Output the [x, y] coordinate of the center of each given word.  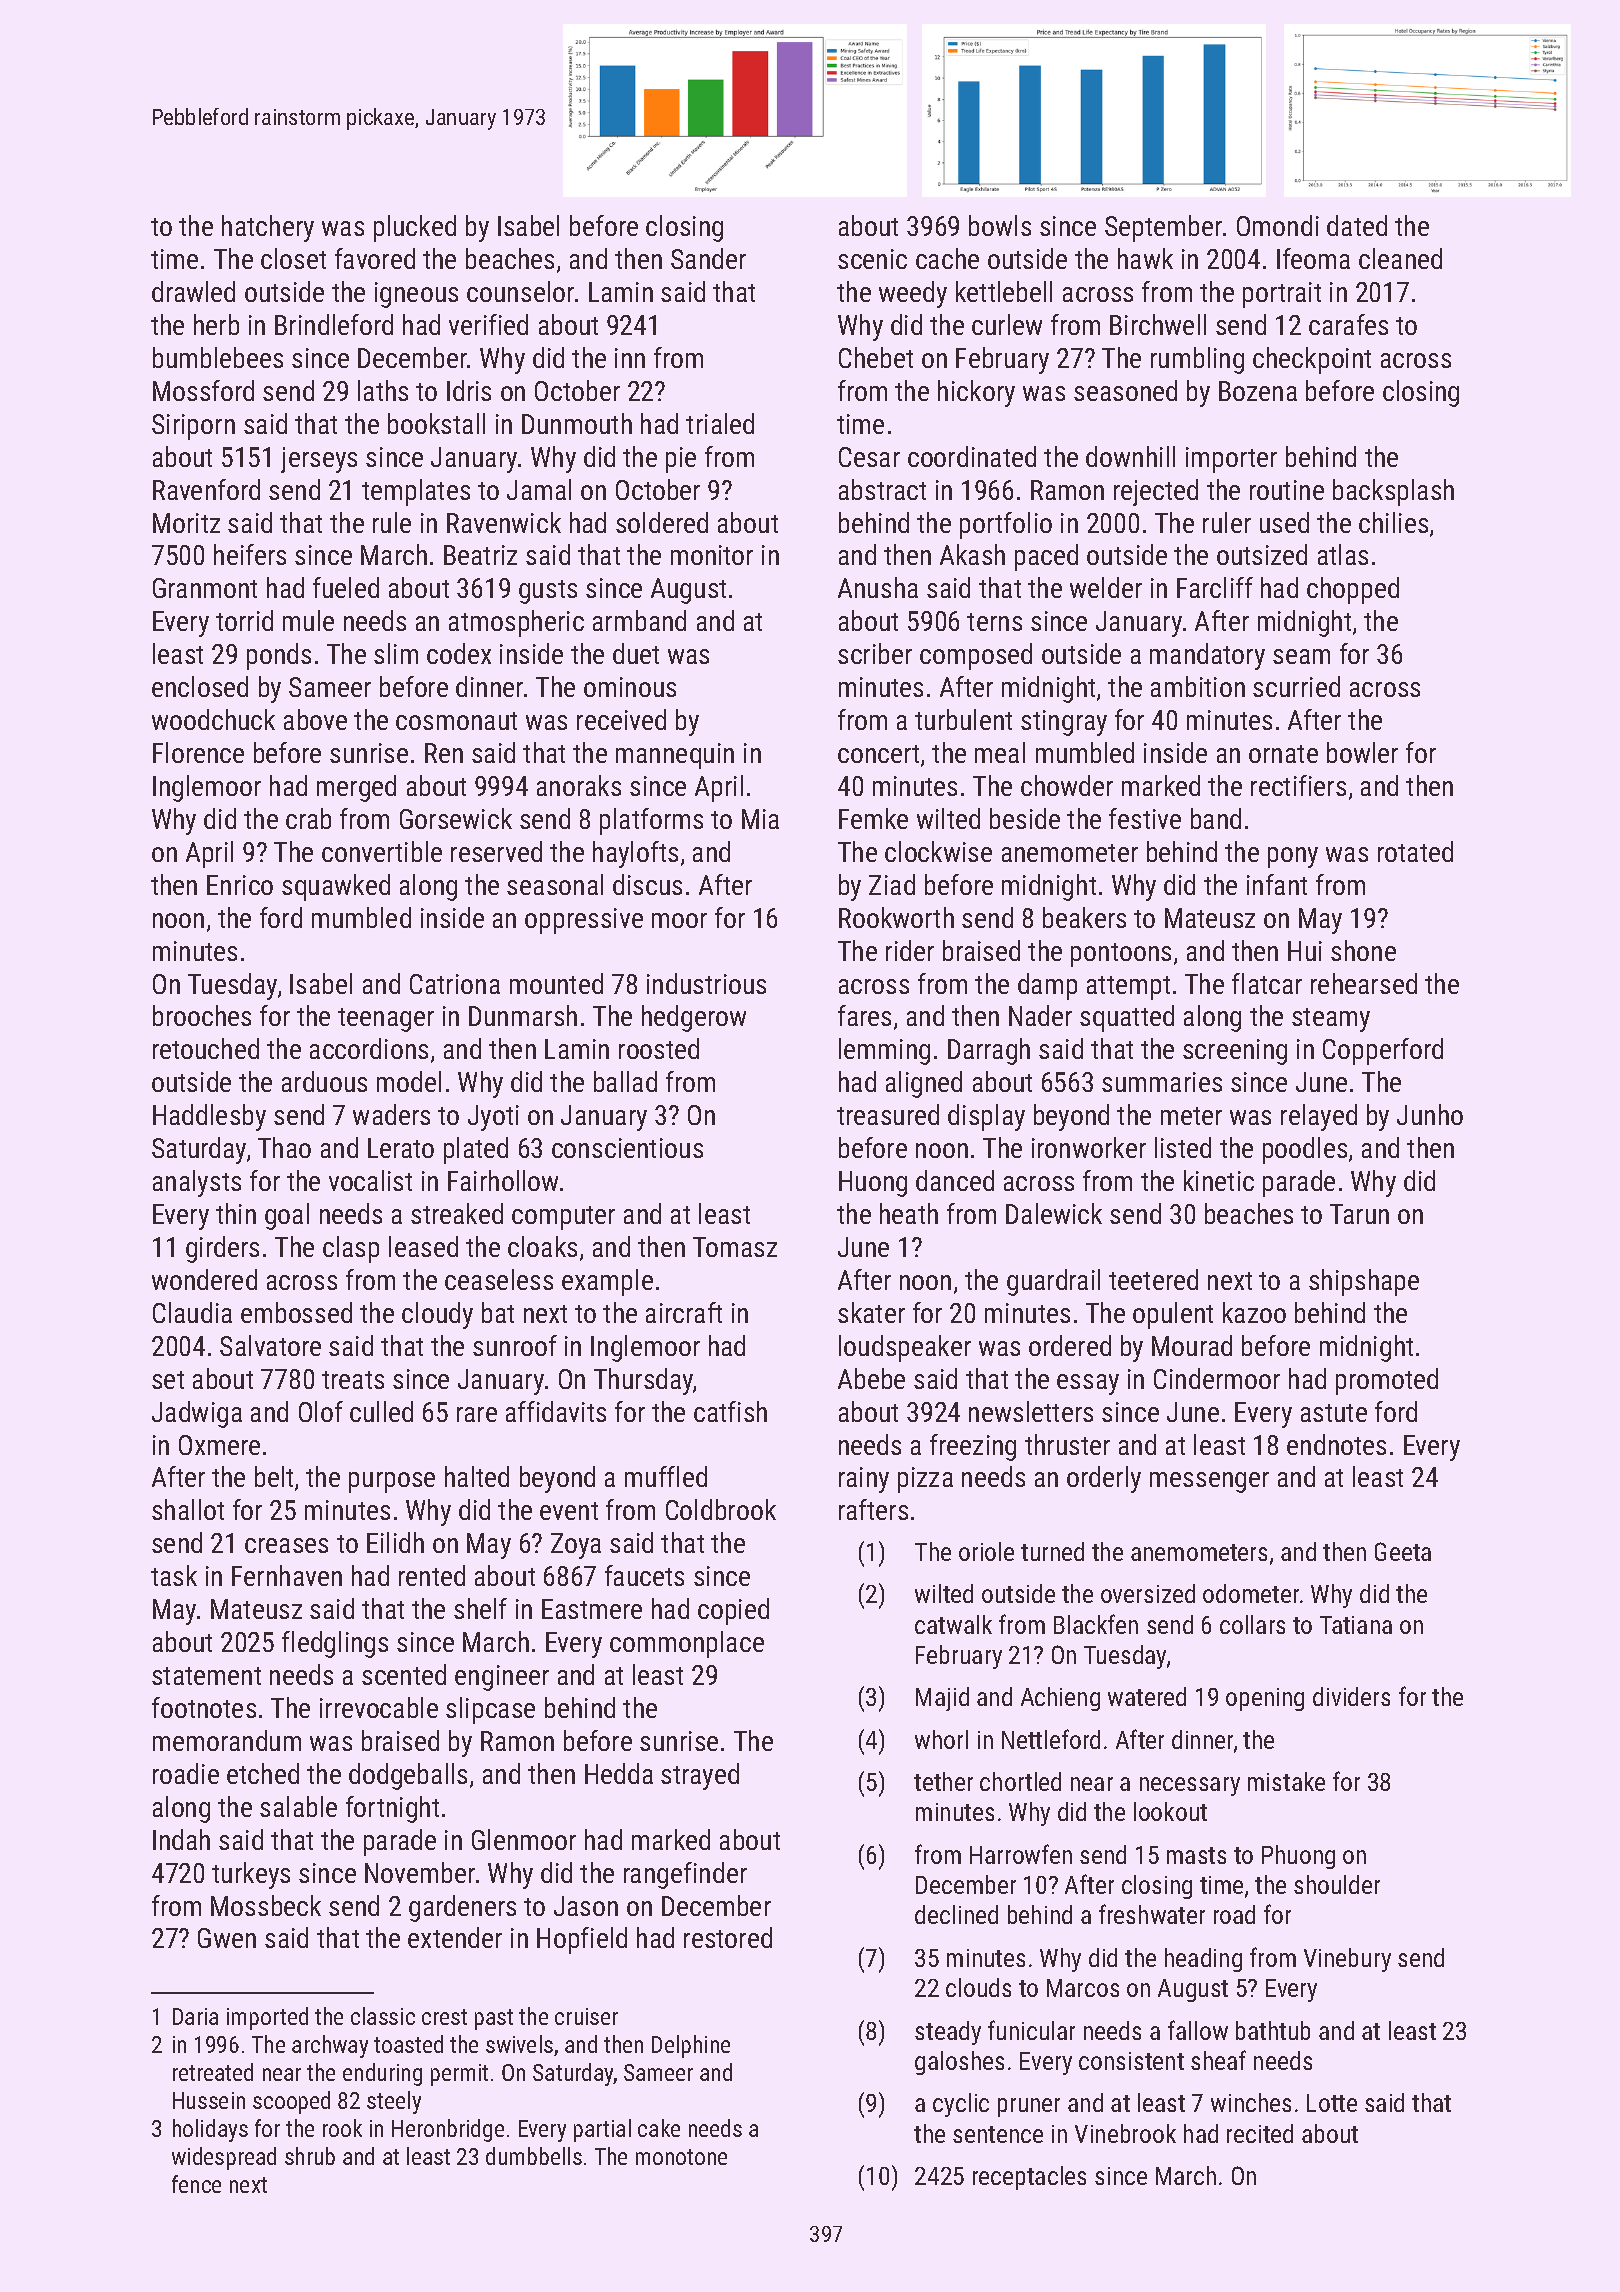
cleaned [1400, 258]
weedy [913, 294]
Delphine [691, 2046]
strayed [700, 1776]
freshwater [1152, 1914]
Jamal [539, 489]
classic [383, 2016]
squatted [1127, 1018]
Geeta [1403, 1551]
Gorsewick [456, 818]
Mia [760, 819]
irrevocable [379, 1707]
